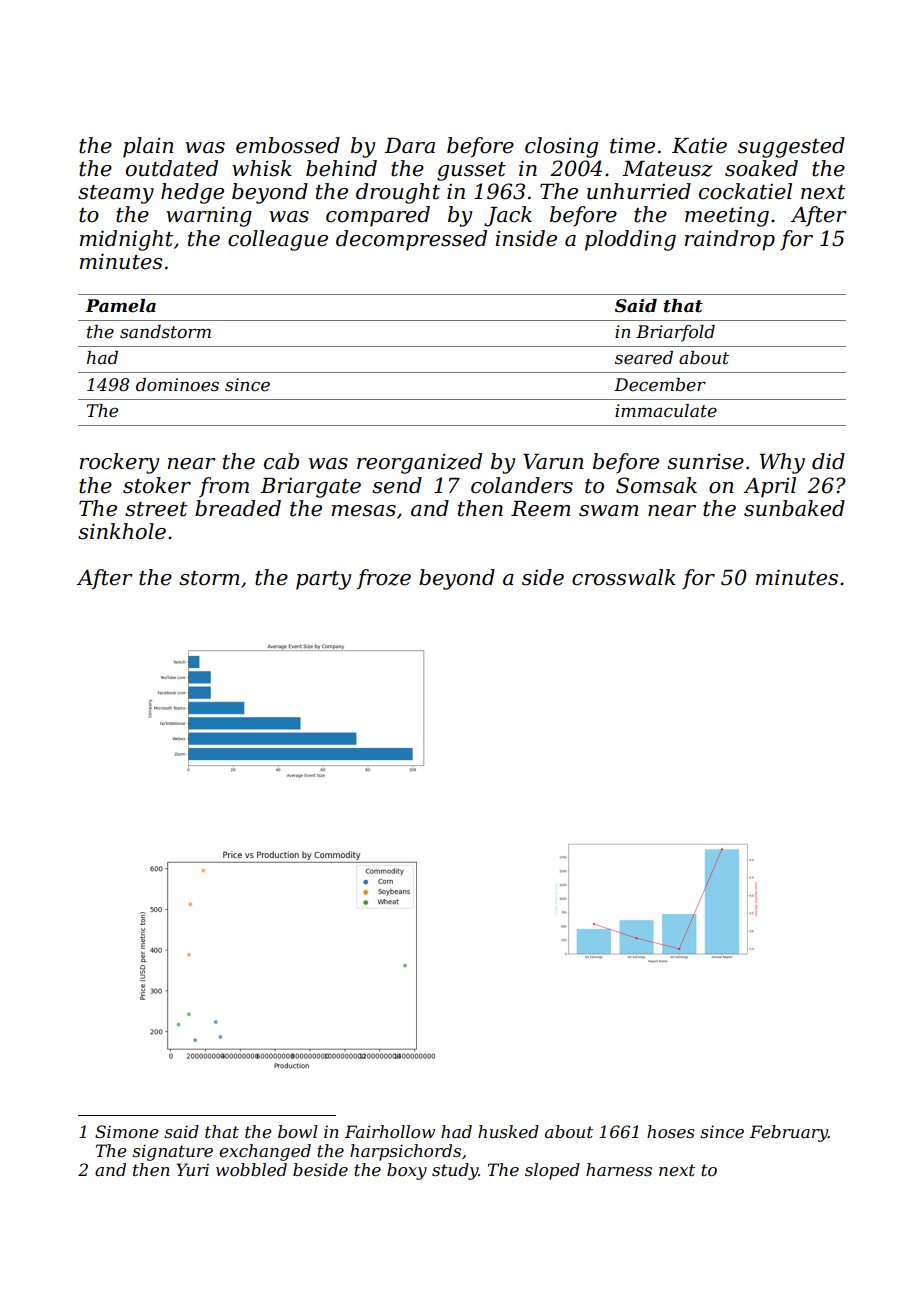 The image size is (924, 1314). What do you see at coordinates (553, 462) in the screenshot?
I see `Varun` at bounding box center [553, 462].
